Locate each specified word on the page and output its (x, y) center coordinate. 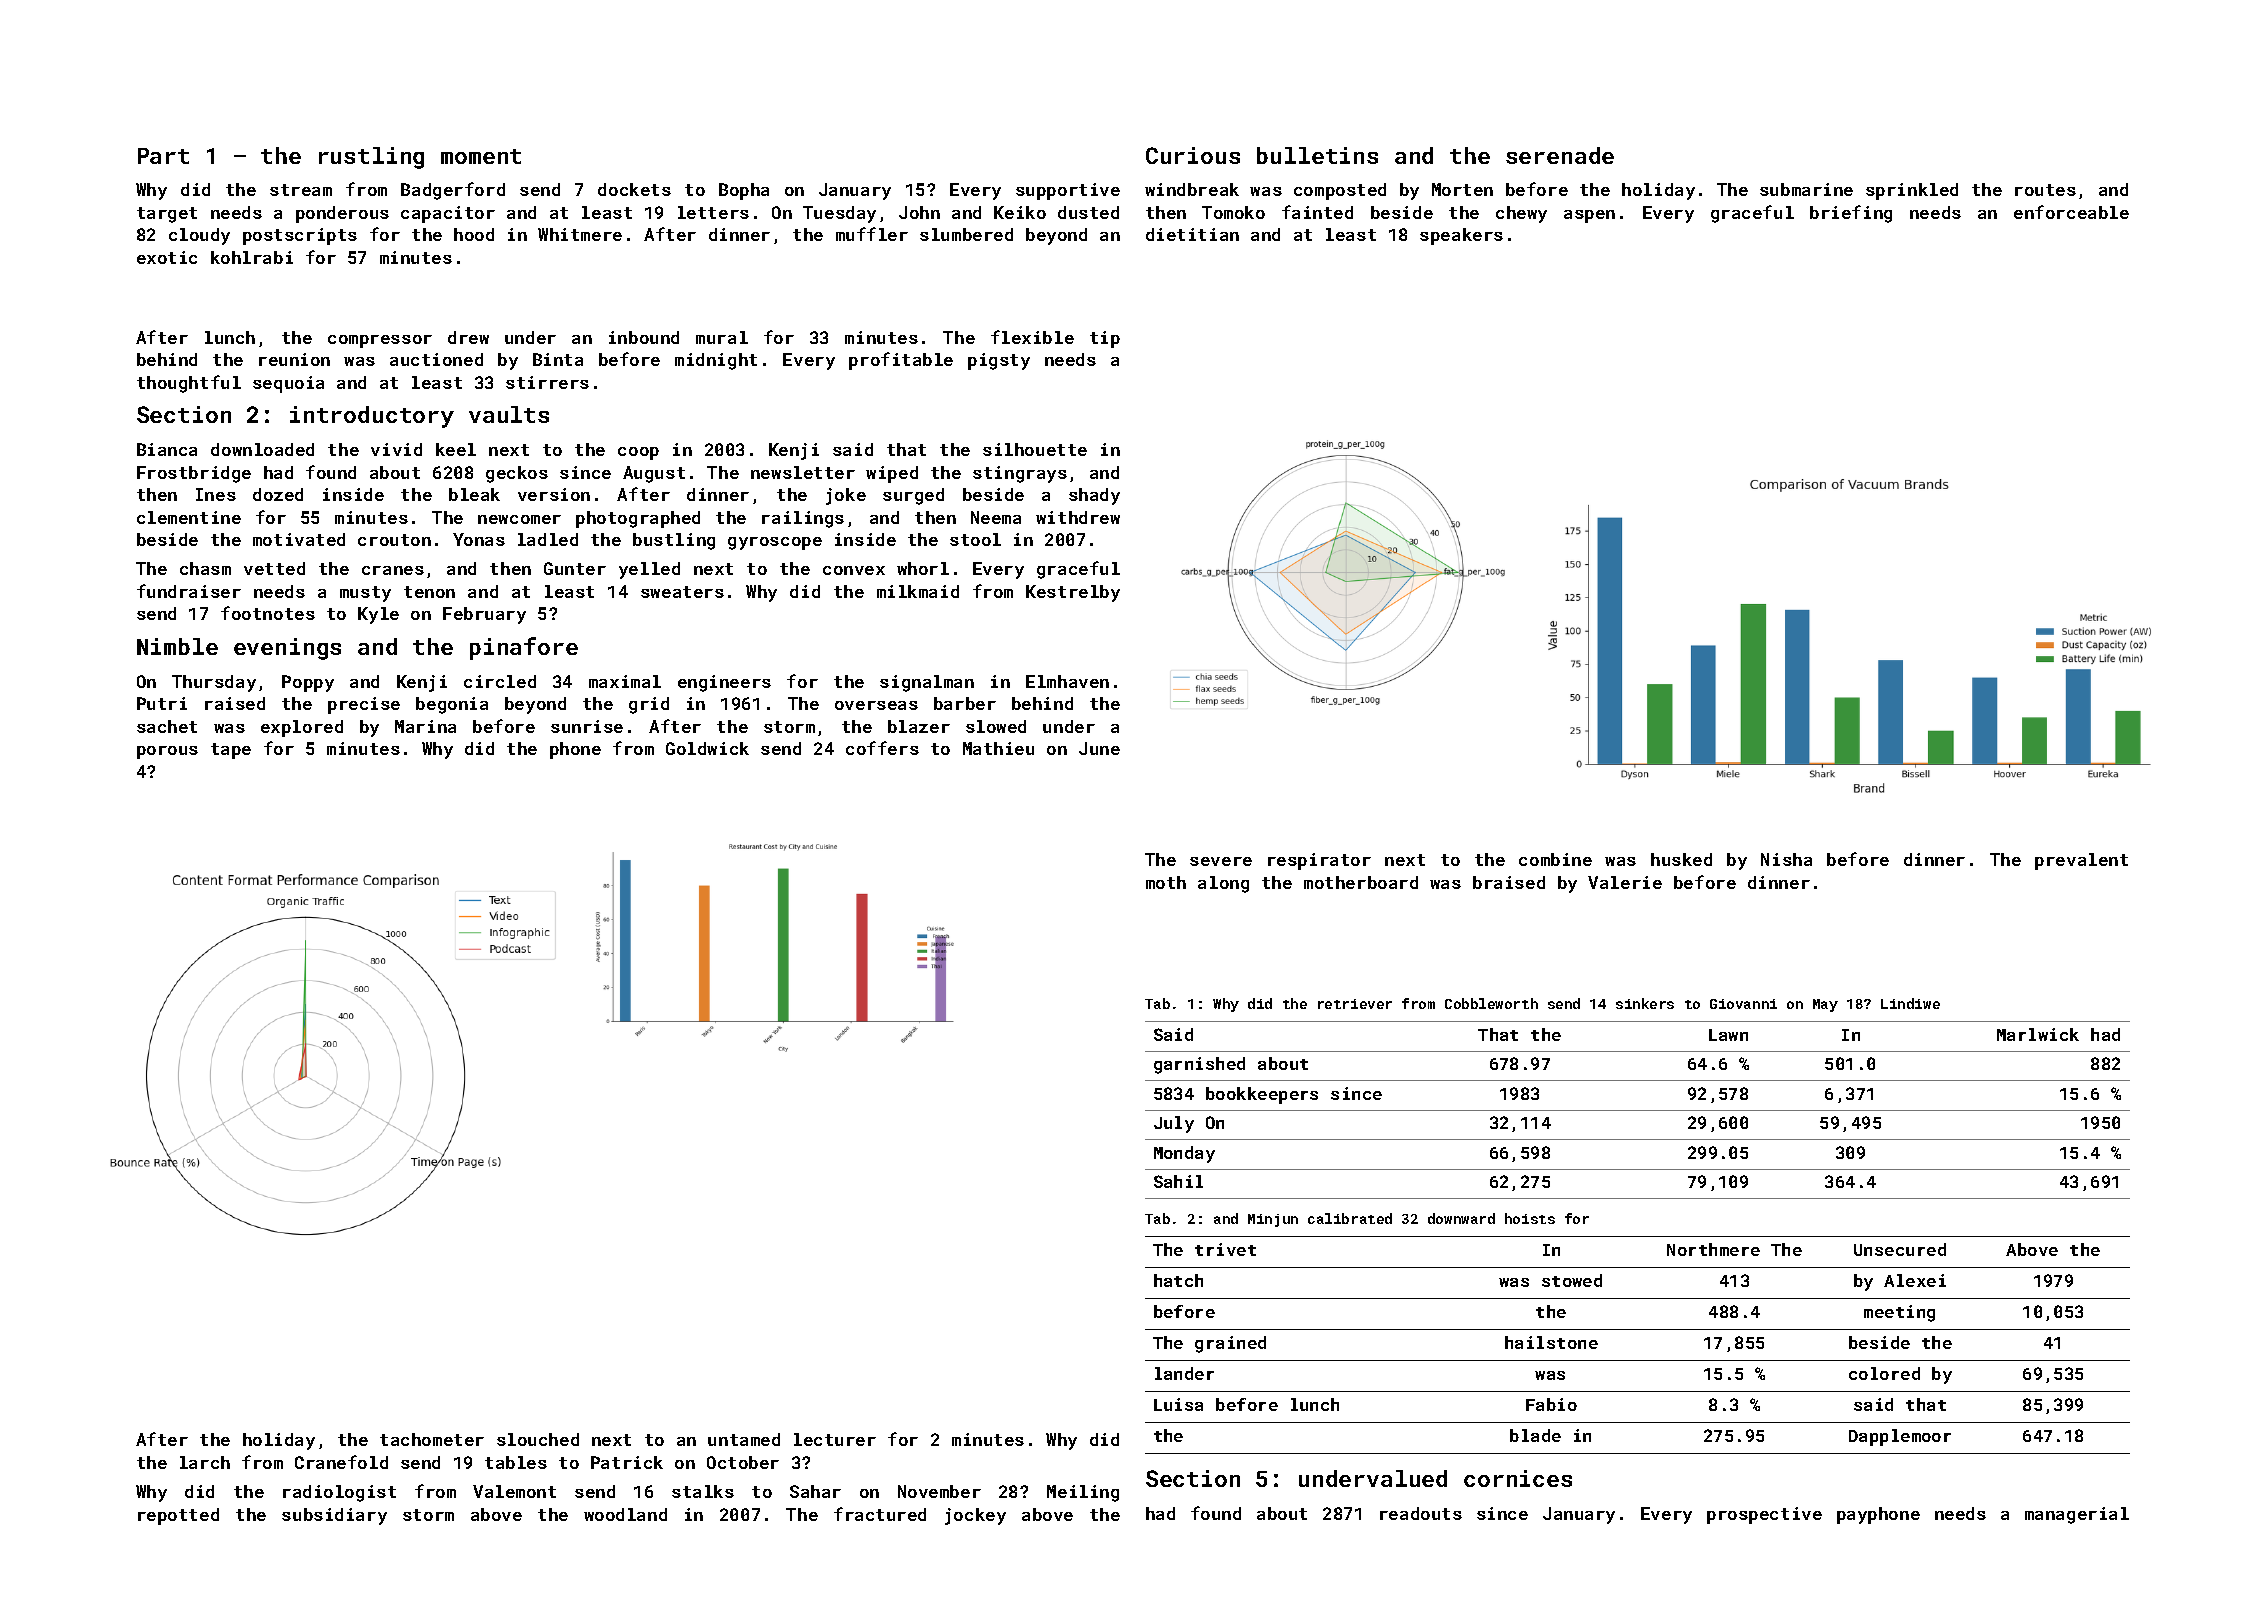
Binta (558, 359)
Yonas (479, 539)
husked (1681, 859)
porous (167, 752)
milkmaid (918, 591)
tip (1105, 339)
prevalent (2081, 861)
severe (1221, 861)
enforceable (2071, 212)
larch (205, 1462)
